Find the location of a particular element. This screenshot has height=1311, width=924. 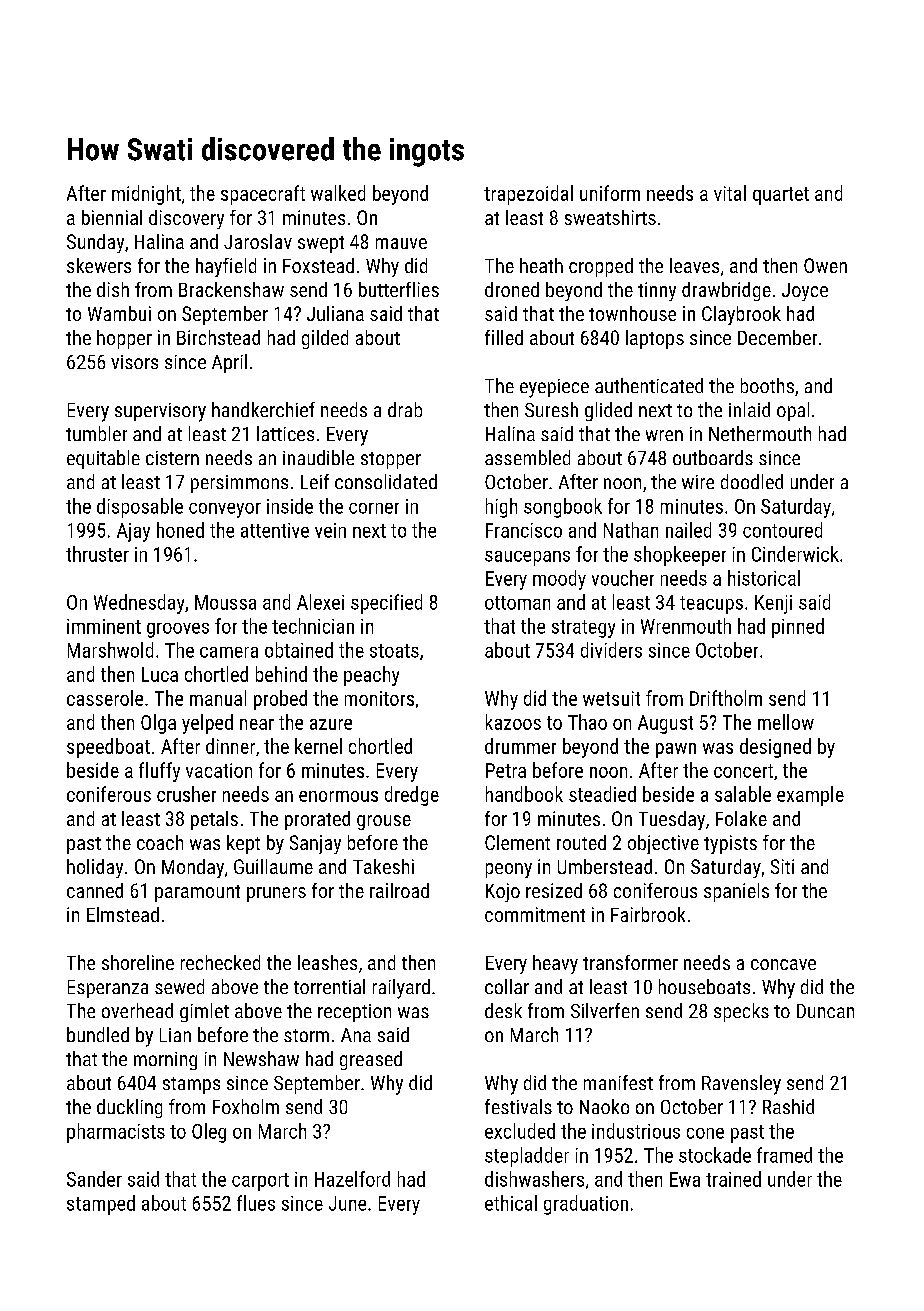

filled is located at coordinates (504, 337).
